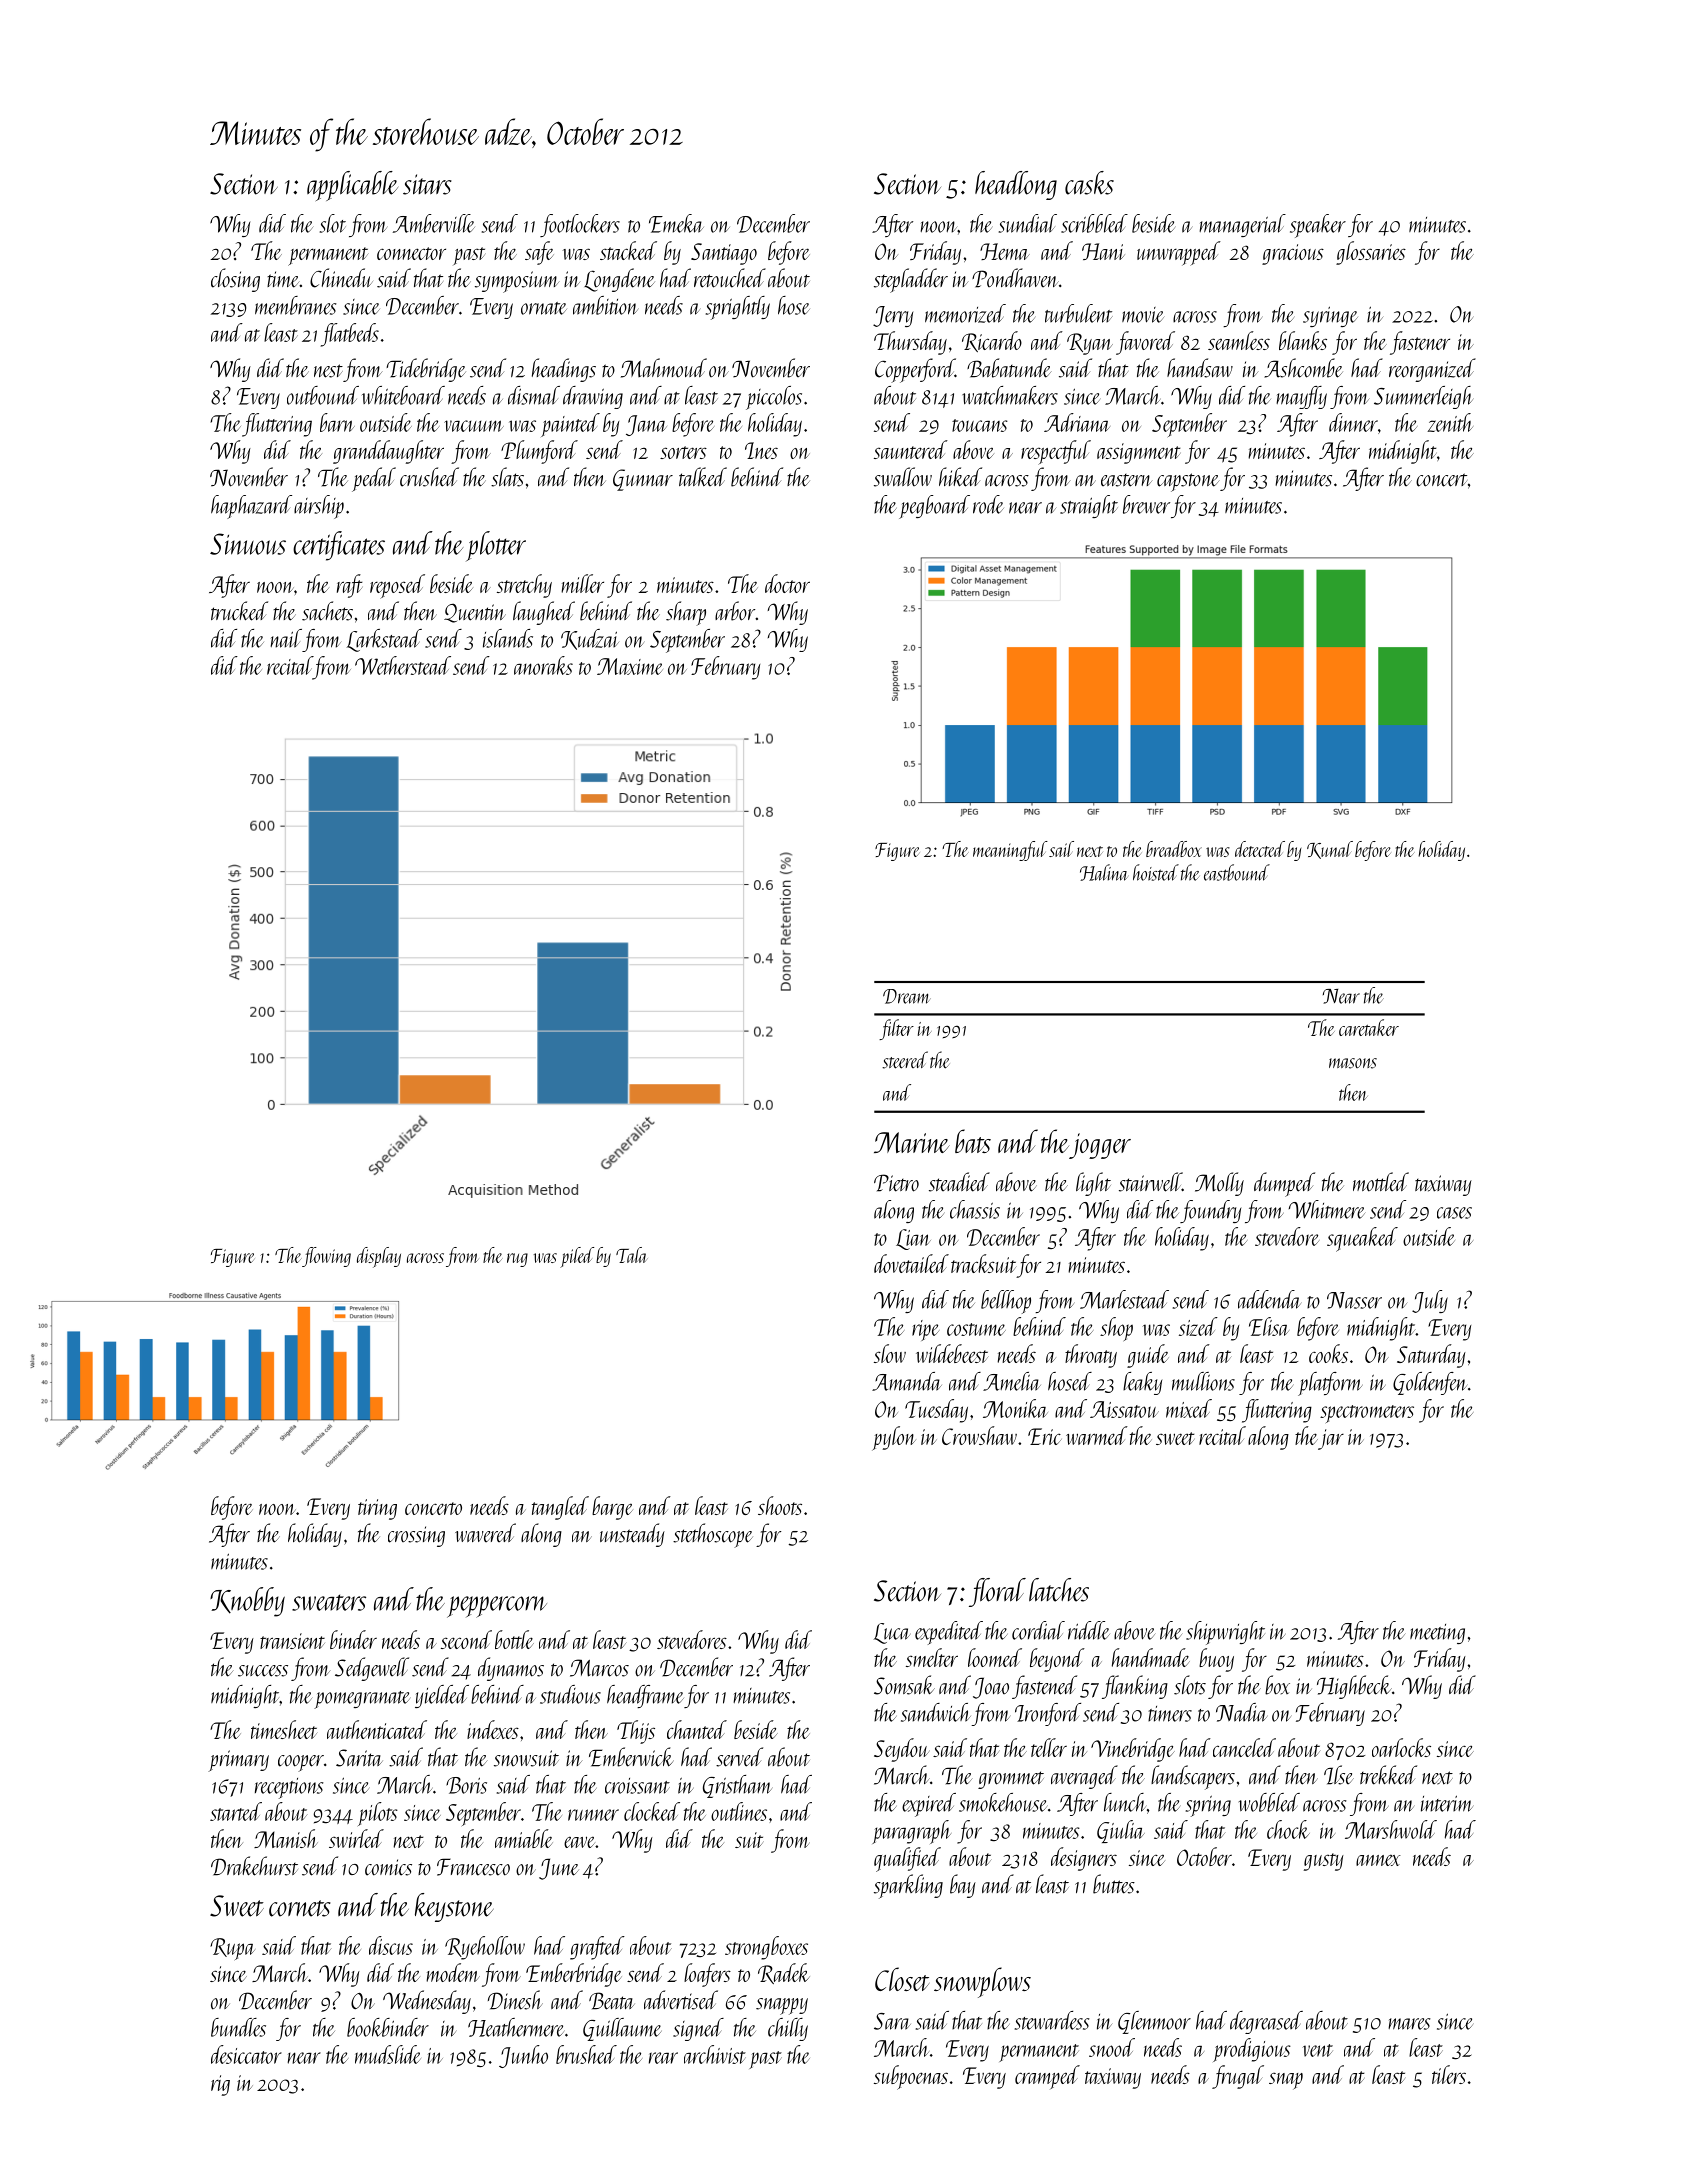 The height and width of the screenshot is (2178, 1683). I want to click on mixed, so click(1189, 1408).
